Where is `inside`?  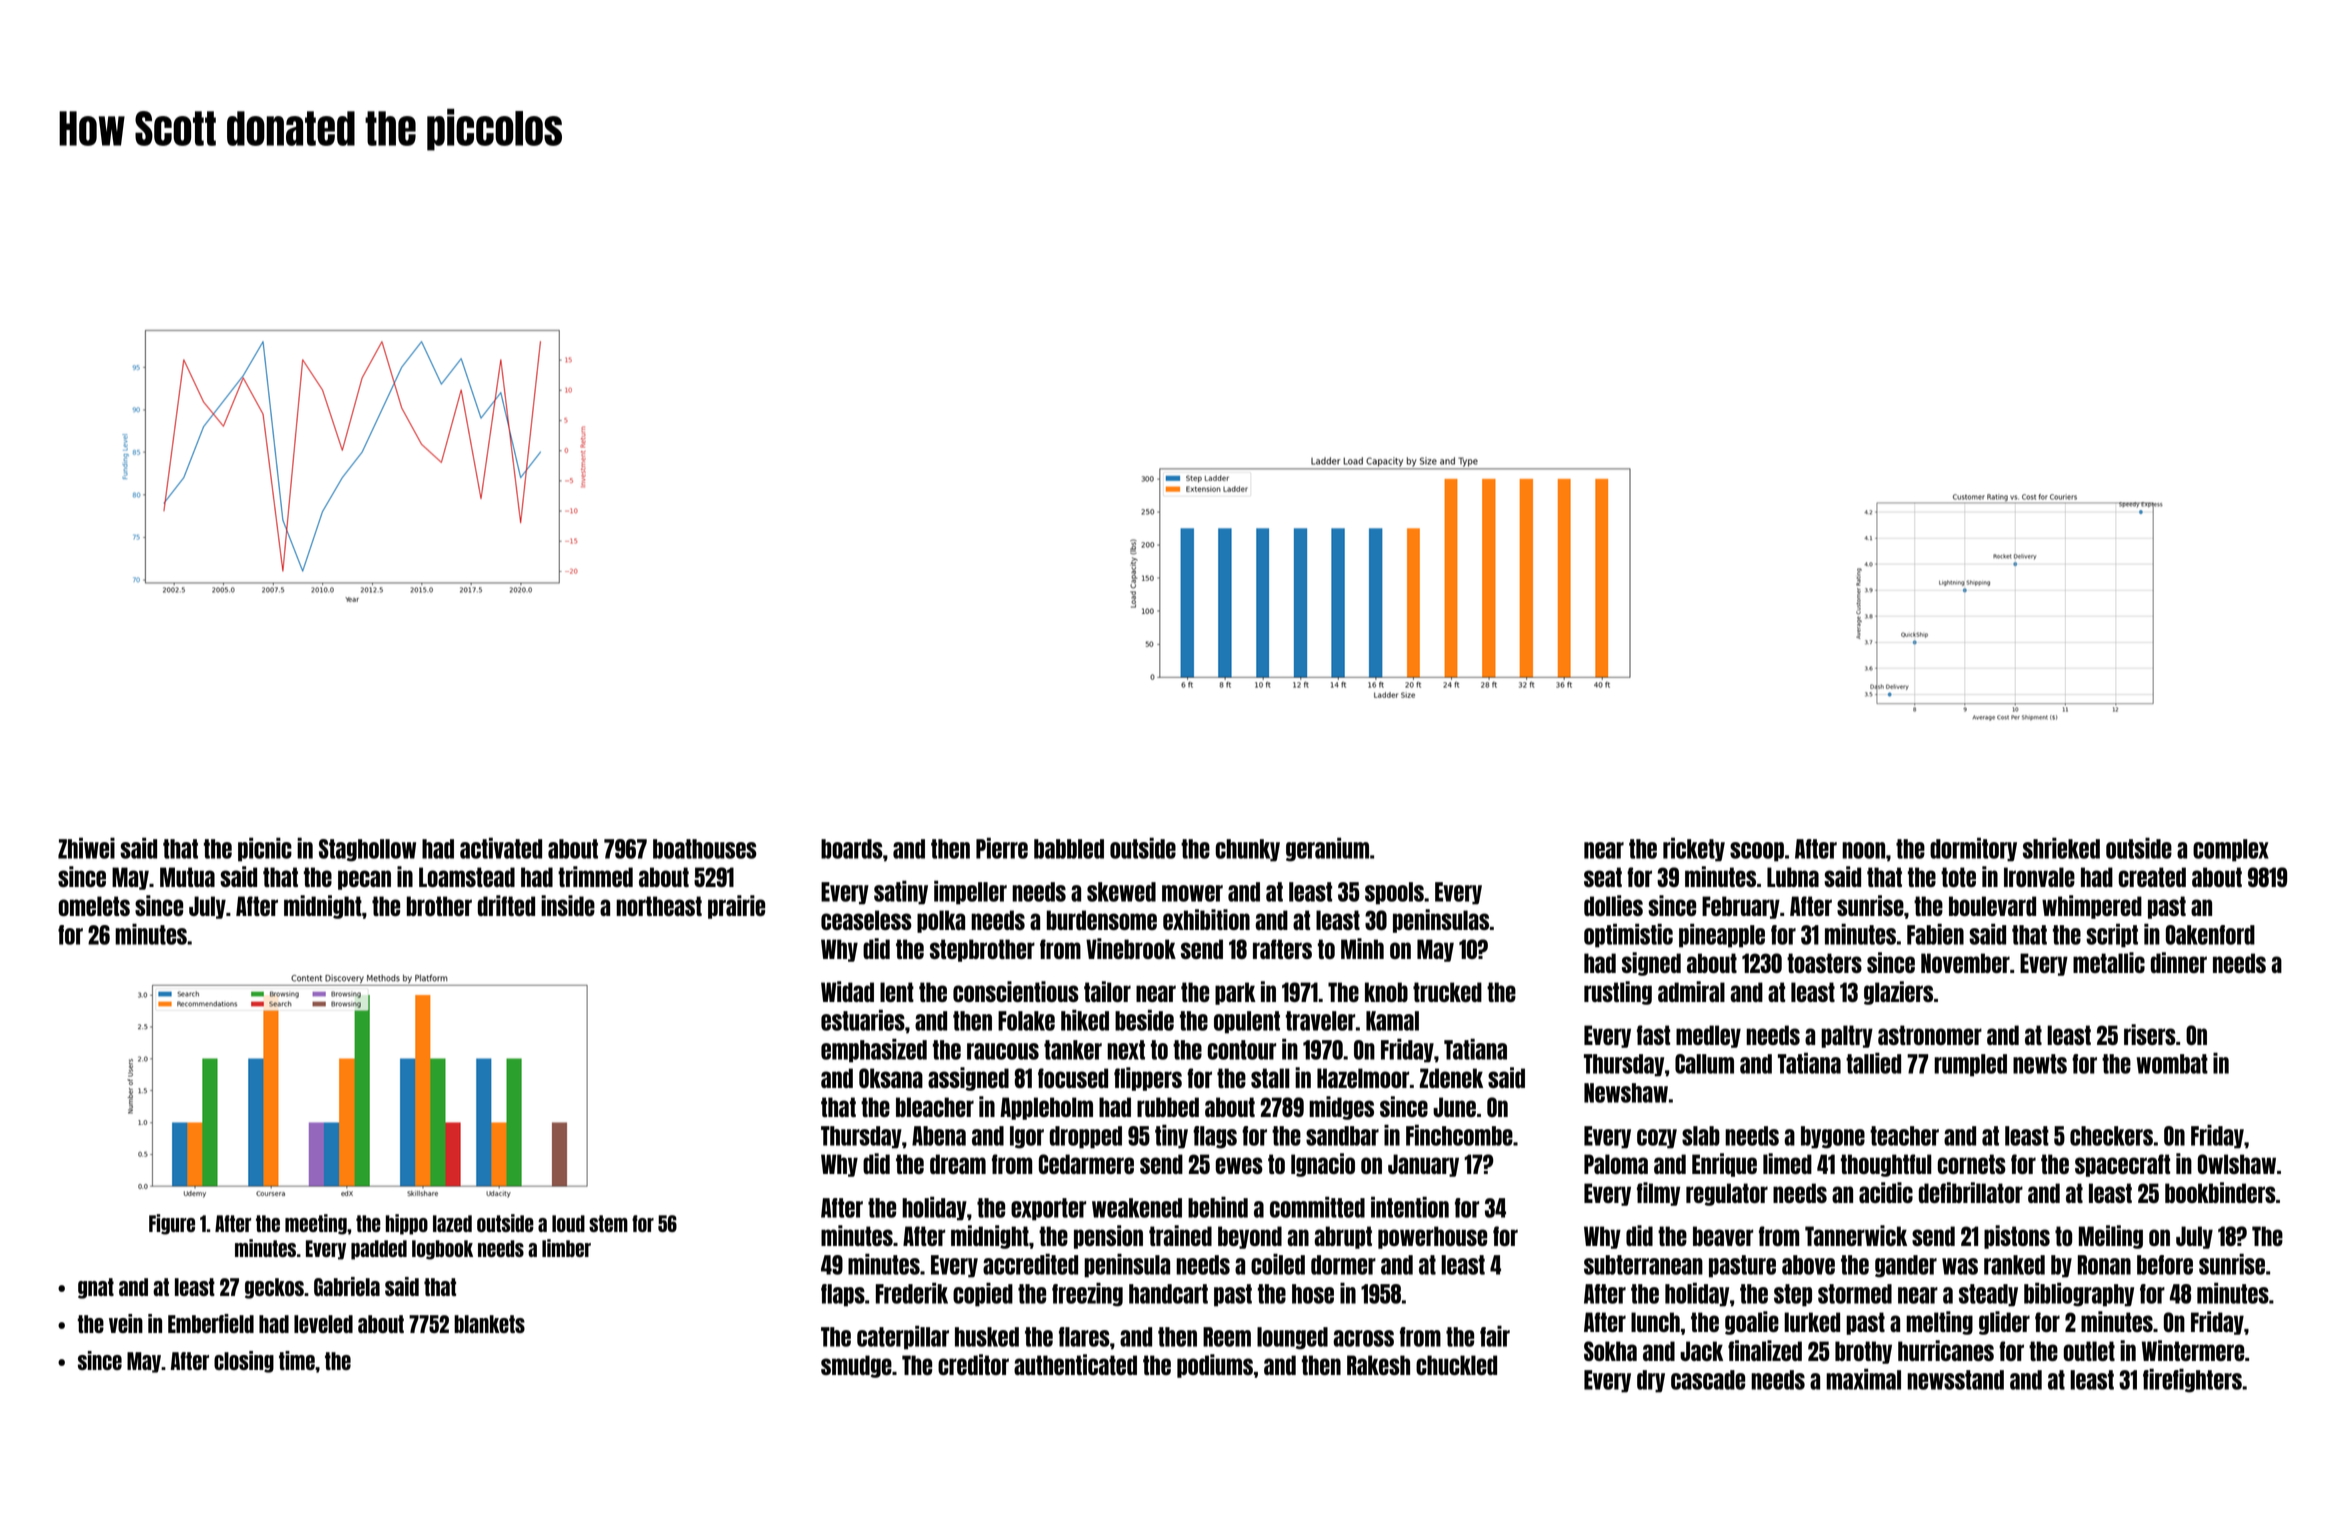 inside is located at coordinates (568, 905).
